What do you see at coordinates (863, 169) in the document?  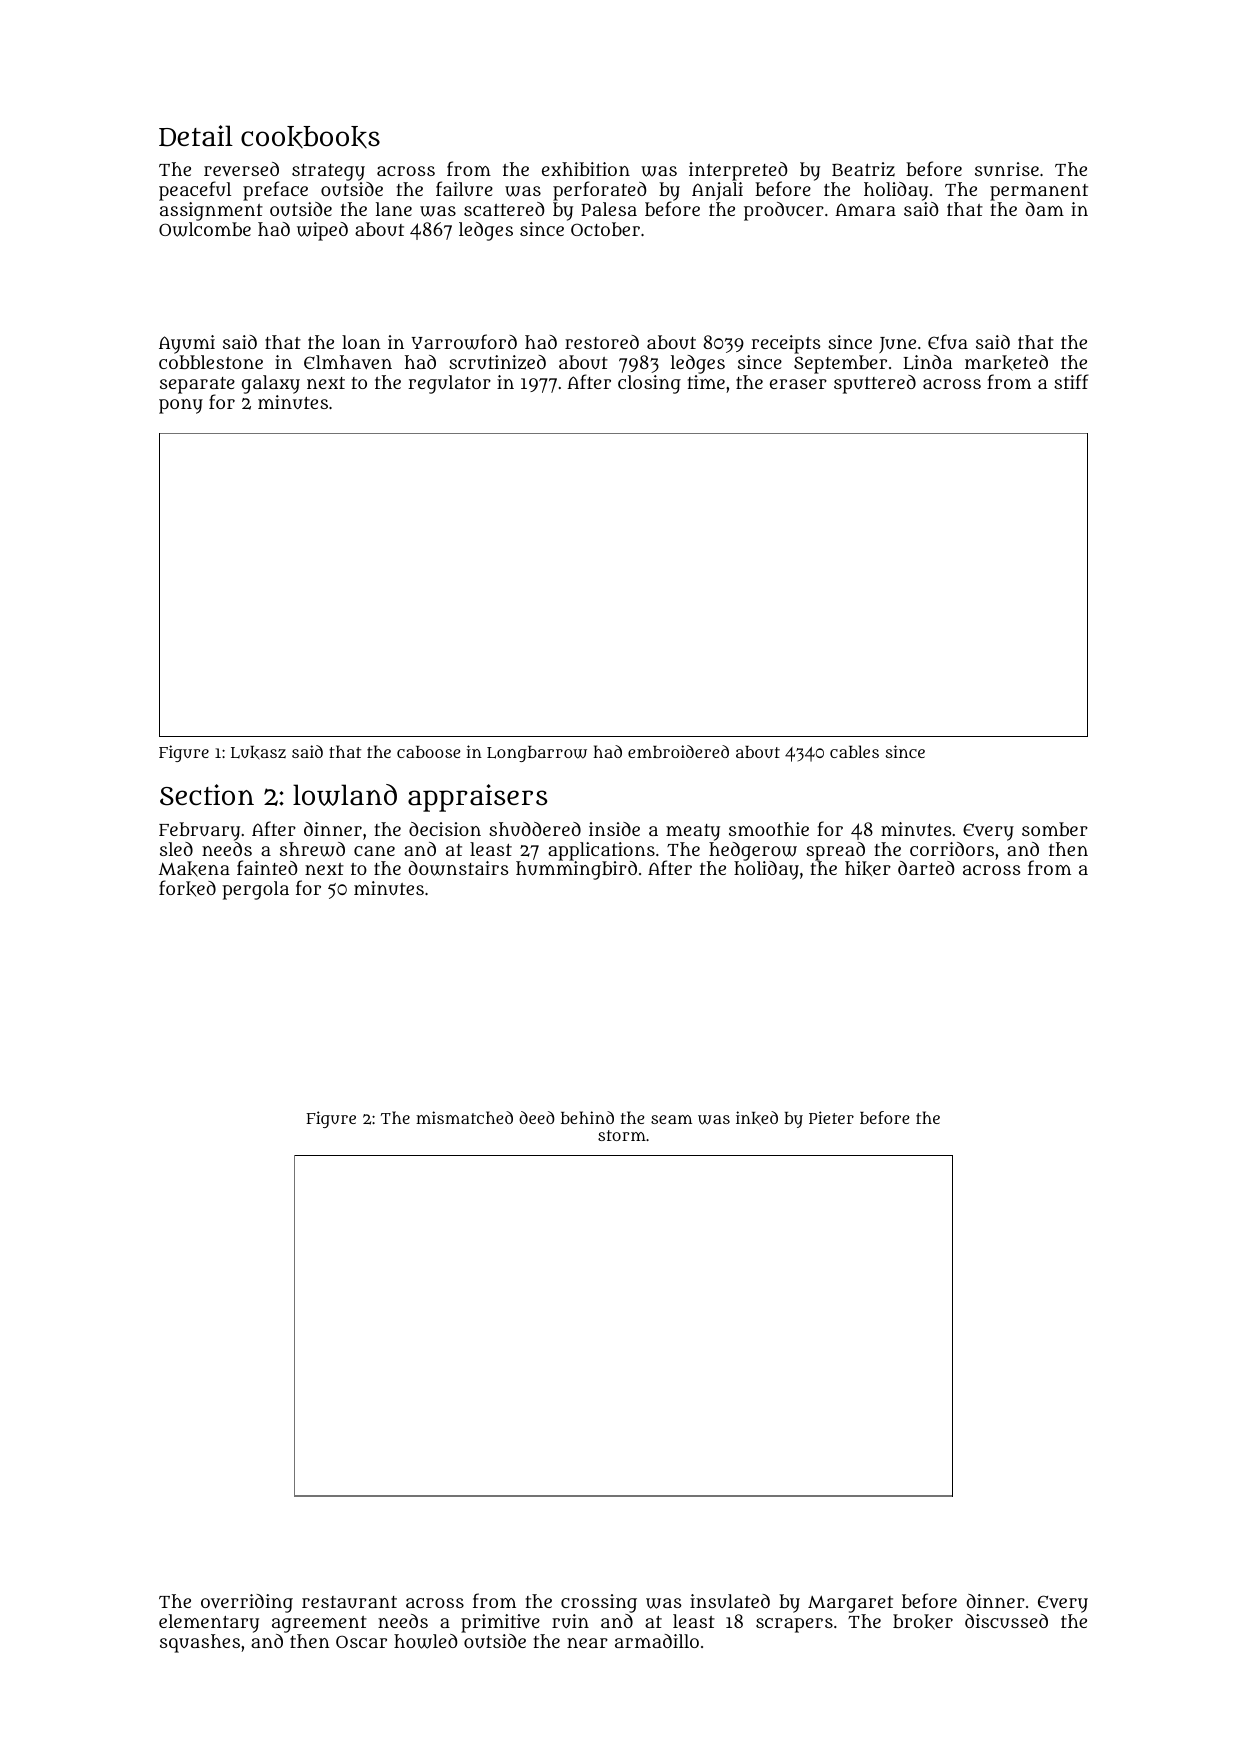 I see `Beatriz` at bounding box center [863, 169].
